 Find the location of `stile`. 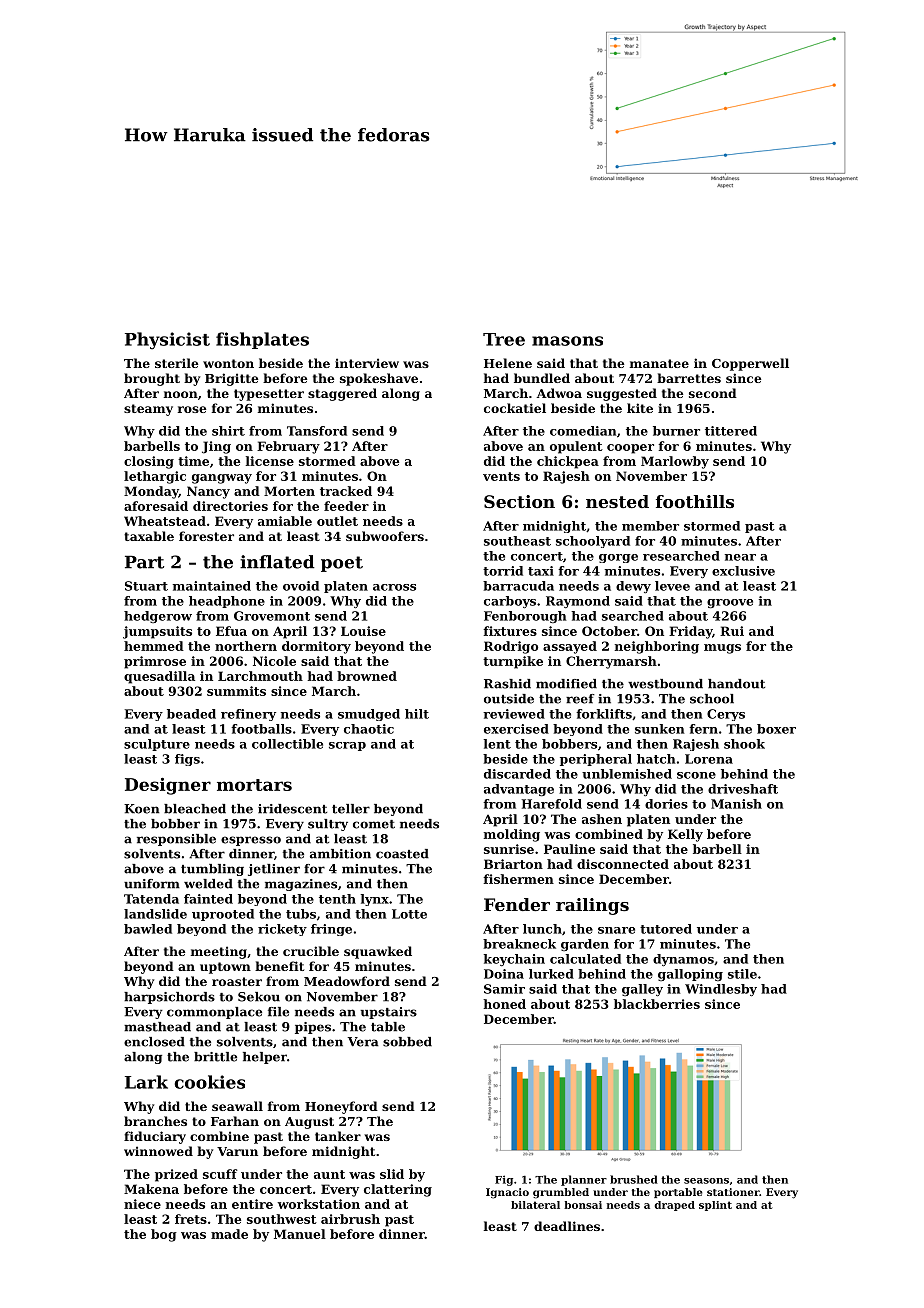

stile is located at coordinates (742, 974).
